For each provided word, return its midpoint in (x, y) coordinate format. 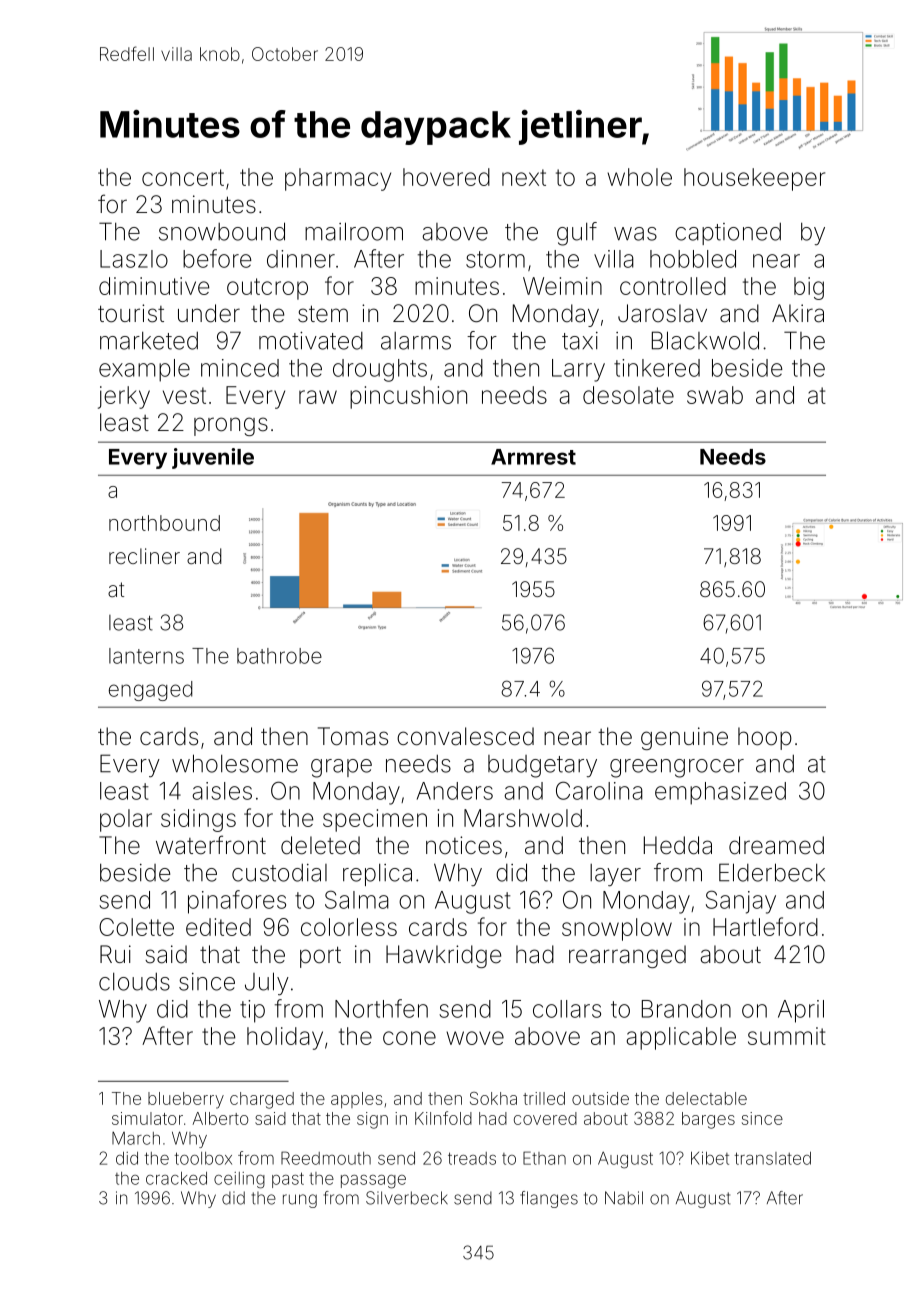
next (524, 177)
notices (464, 845)
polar (126, 820)
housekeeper (754, 179)
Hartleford (765, 926)
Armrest (533, 457)
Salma (357, 899)
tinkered (657, 368)
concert (183, 177)
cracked (176, 1178)
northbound (164, 523)
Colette (136, 927)
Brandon (686, 1009)
